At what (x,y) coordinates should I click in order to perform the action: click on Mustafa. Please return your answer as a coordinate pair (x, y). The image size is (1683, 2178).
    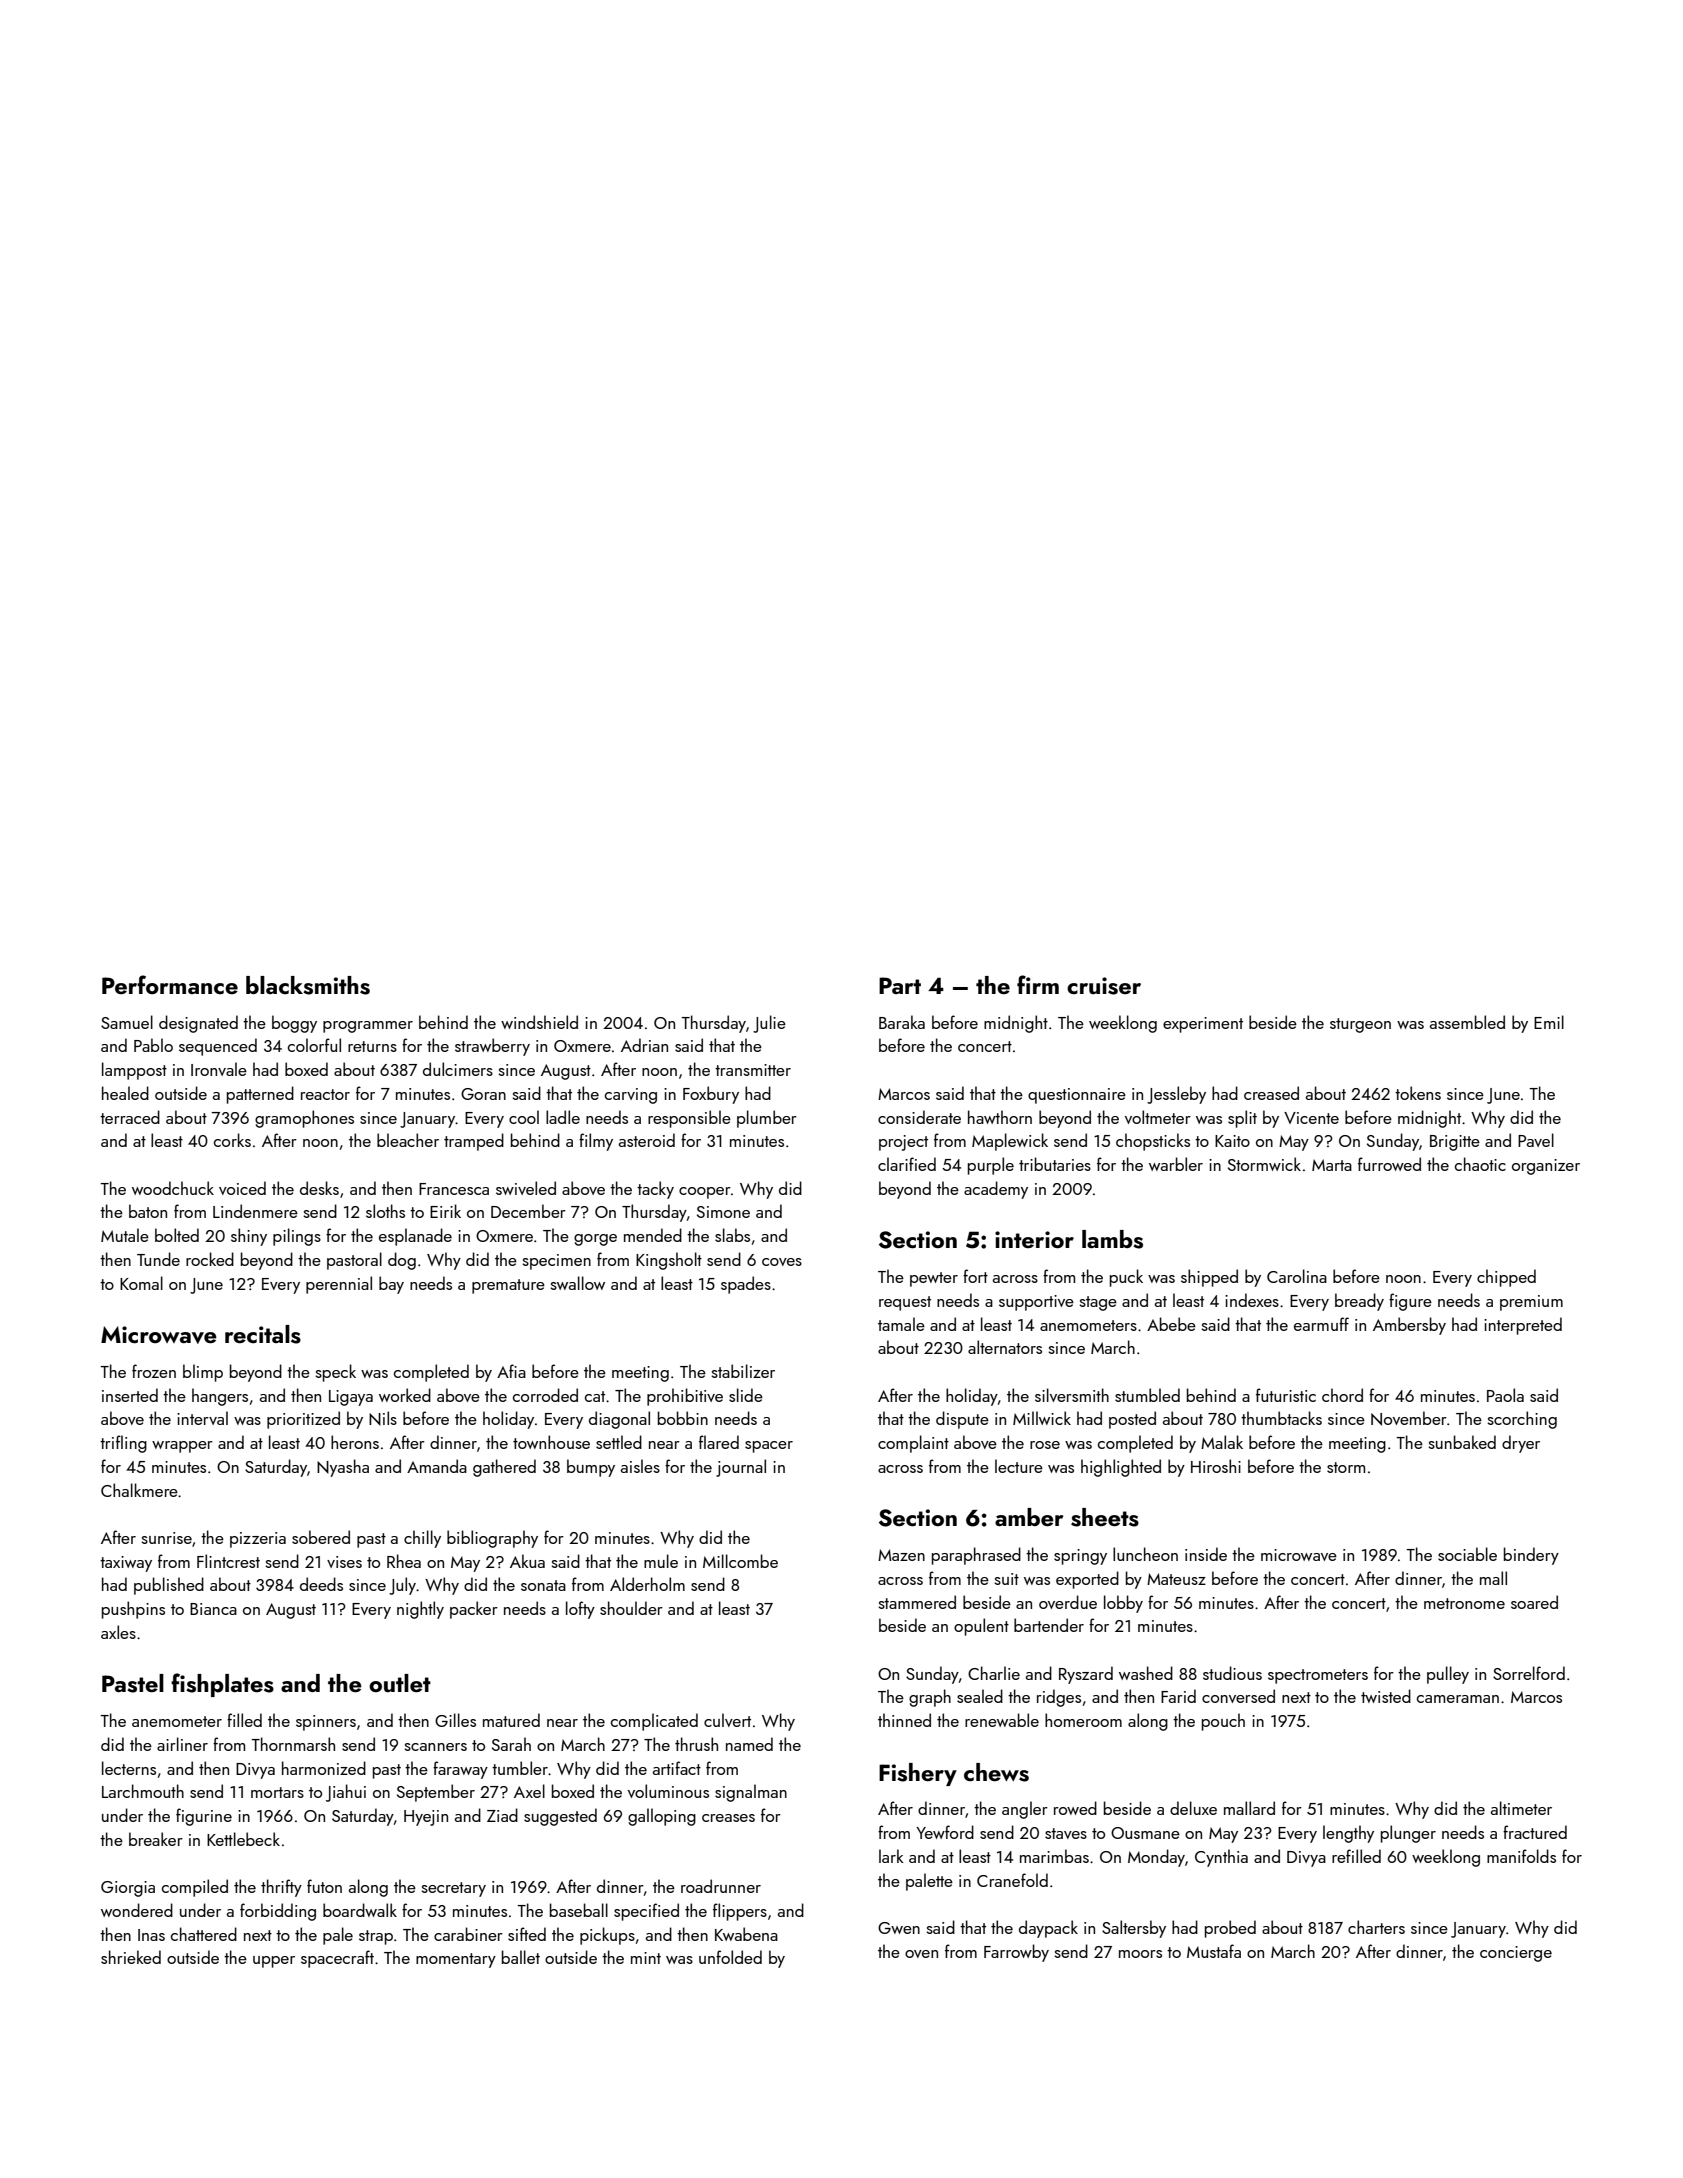
    Looking at the image, I should click on (1214, 1951).
